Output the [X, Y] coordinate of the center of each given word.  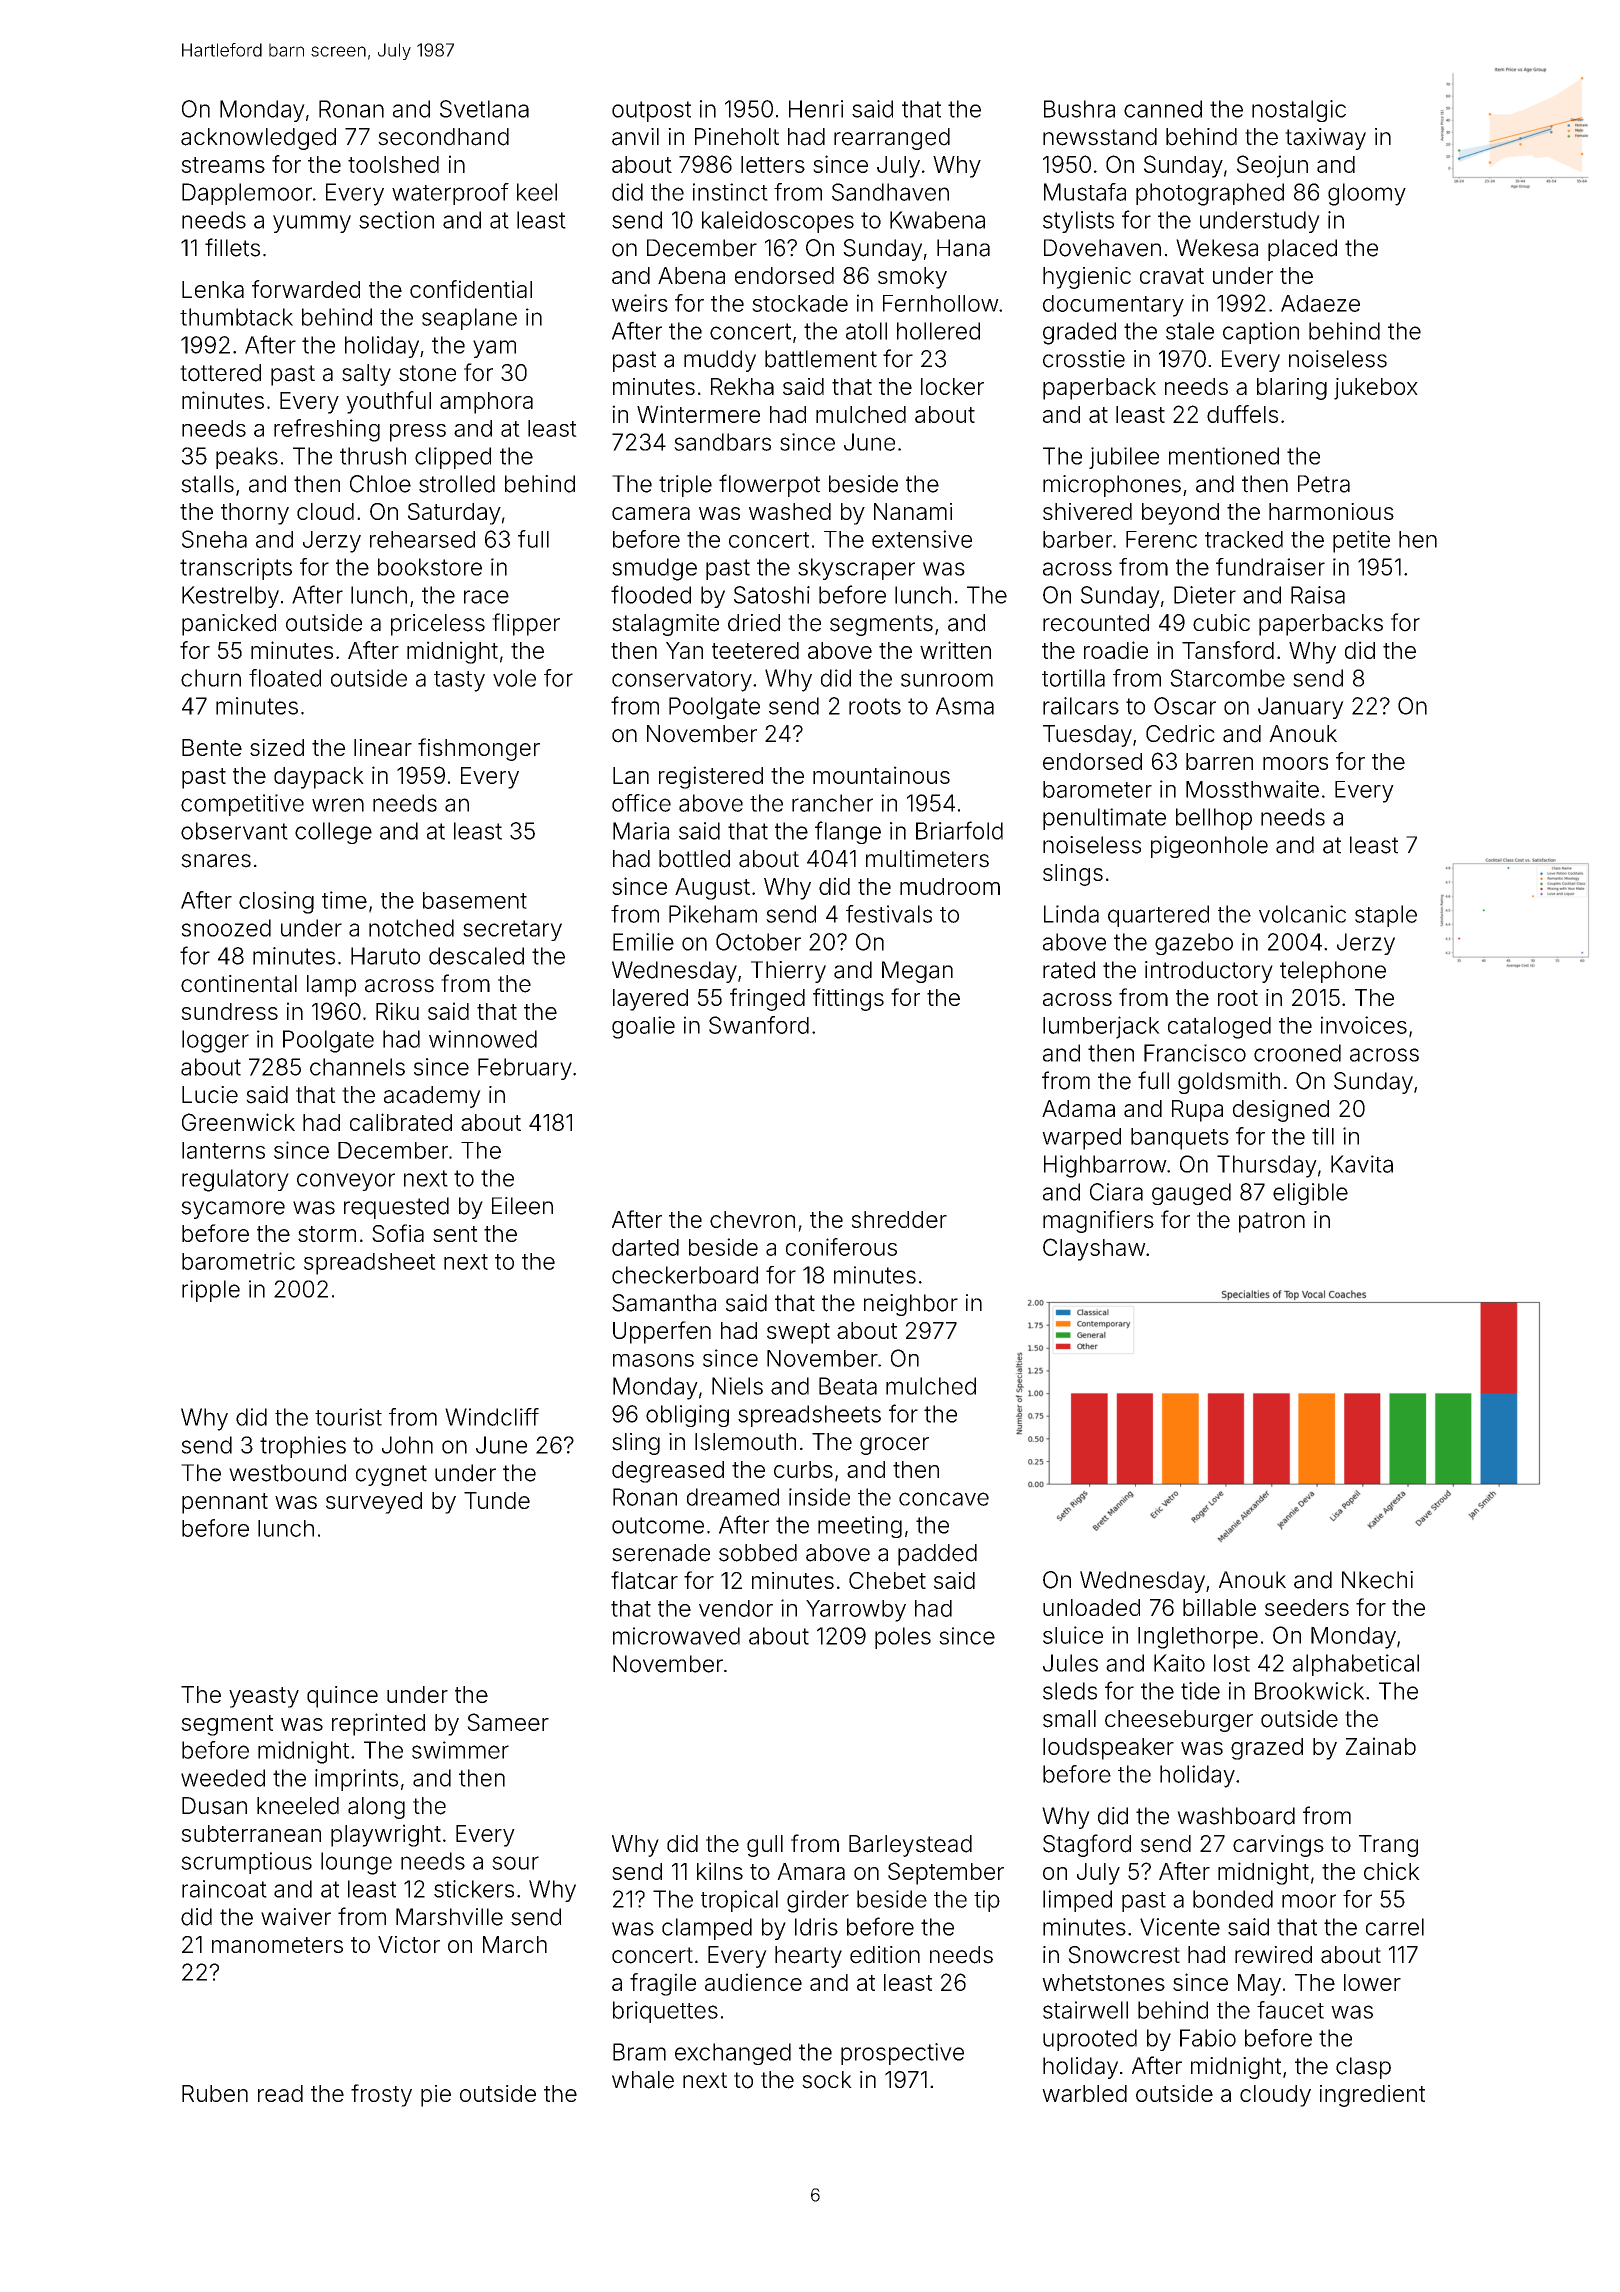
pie [436, 2096]
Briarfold [959, 830]
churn [211, 678]
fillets [232, 247]
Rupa [1197, 1111]
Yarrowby [856, 1611]
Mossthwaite [1252, 789]
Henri [816, 109]
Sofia [398, 1233]
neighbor [911, 1305]
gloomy [1367, 194]
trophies [303, 1447]
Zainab [1381, 1746]
